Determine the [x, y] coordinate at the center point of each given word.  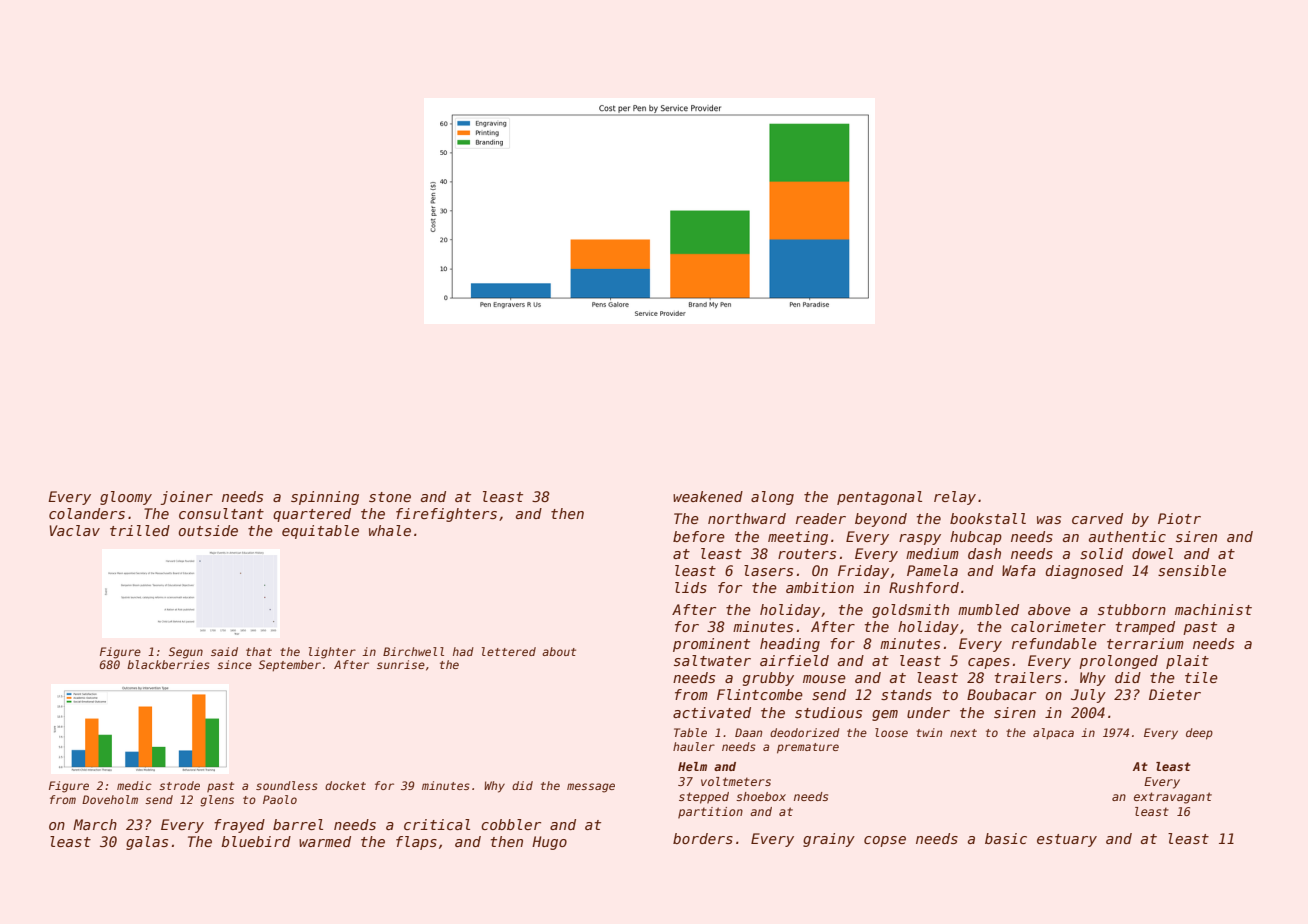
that [259, 651]
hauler [694, 746]
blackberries [168, 664]
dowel [1152, 553]
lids [691, 587]
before [699, 536]
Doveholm [110, 799]
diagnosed [1084, 572]
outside [208, 530]
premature [808, 748]
